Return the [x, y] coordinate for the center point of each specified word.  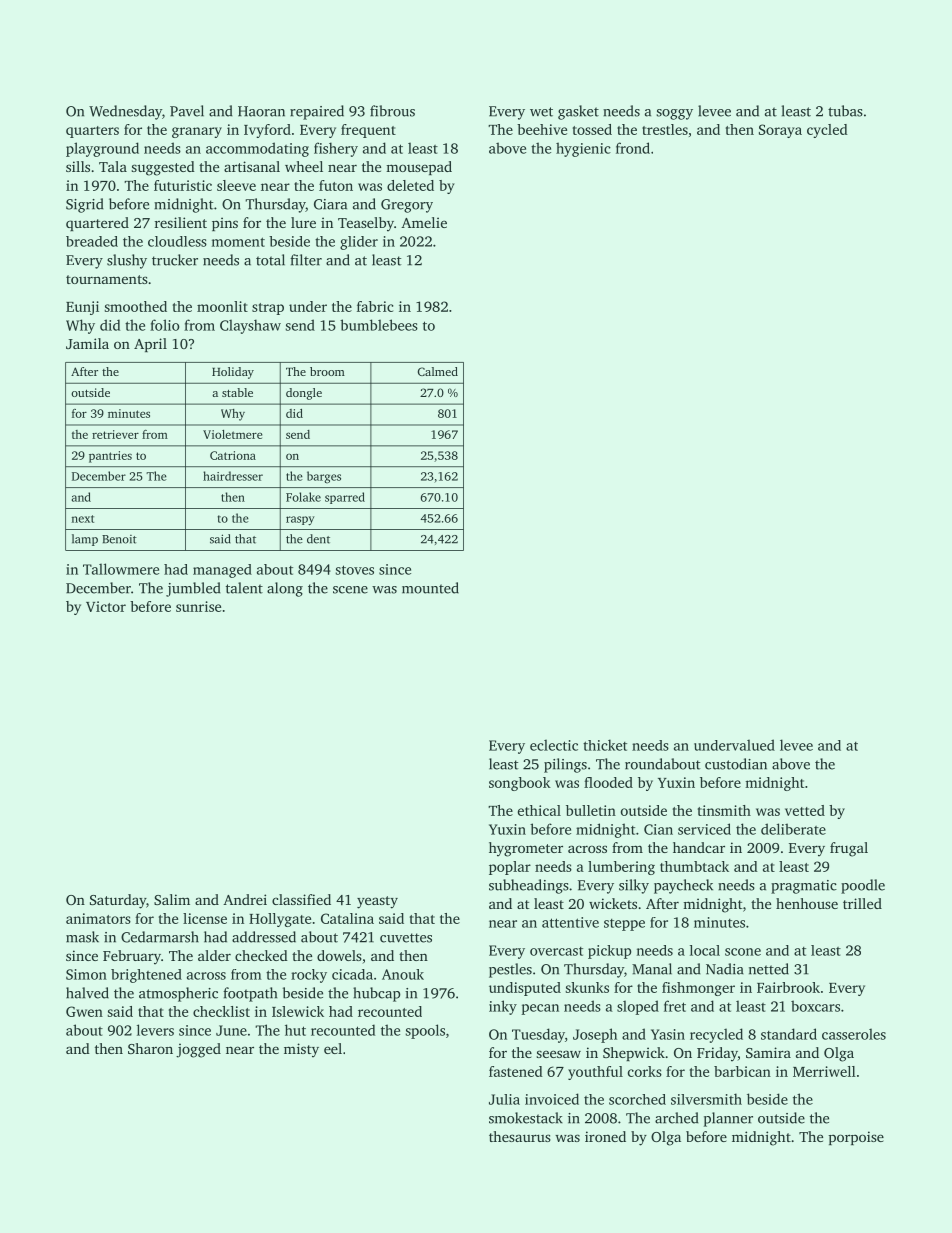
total [270, 260]
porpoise [856, 1138]
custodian [736, 764]
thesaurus [520, 1136]
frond [633, 148]
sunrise [198, 606]
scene [350, 590]
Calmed [438, 371]
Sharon [150, 1048]
